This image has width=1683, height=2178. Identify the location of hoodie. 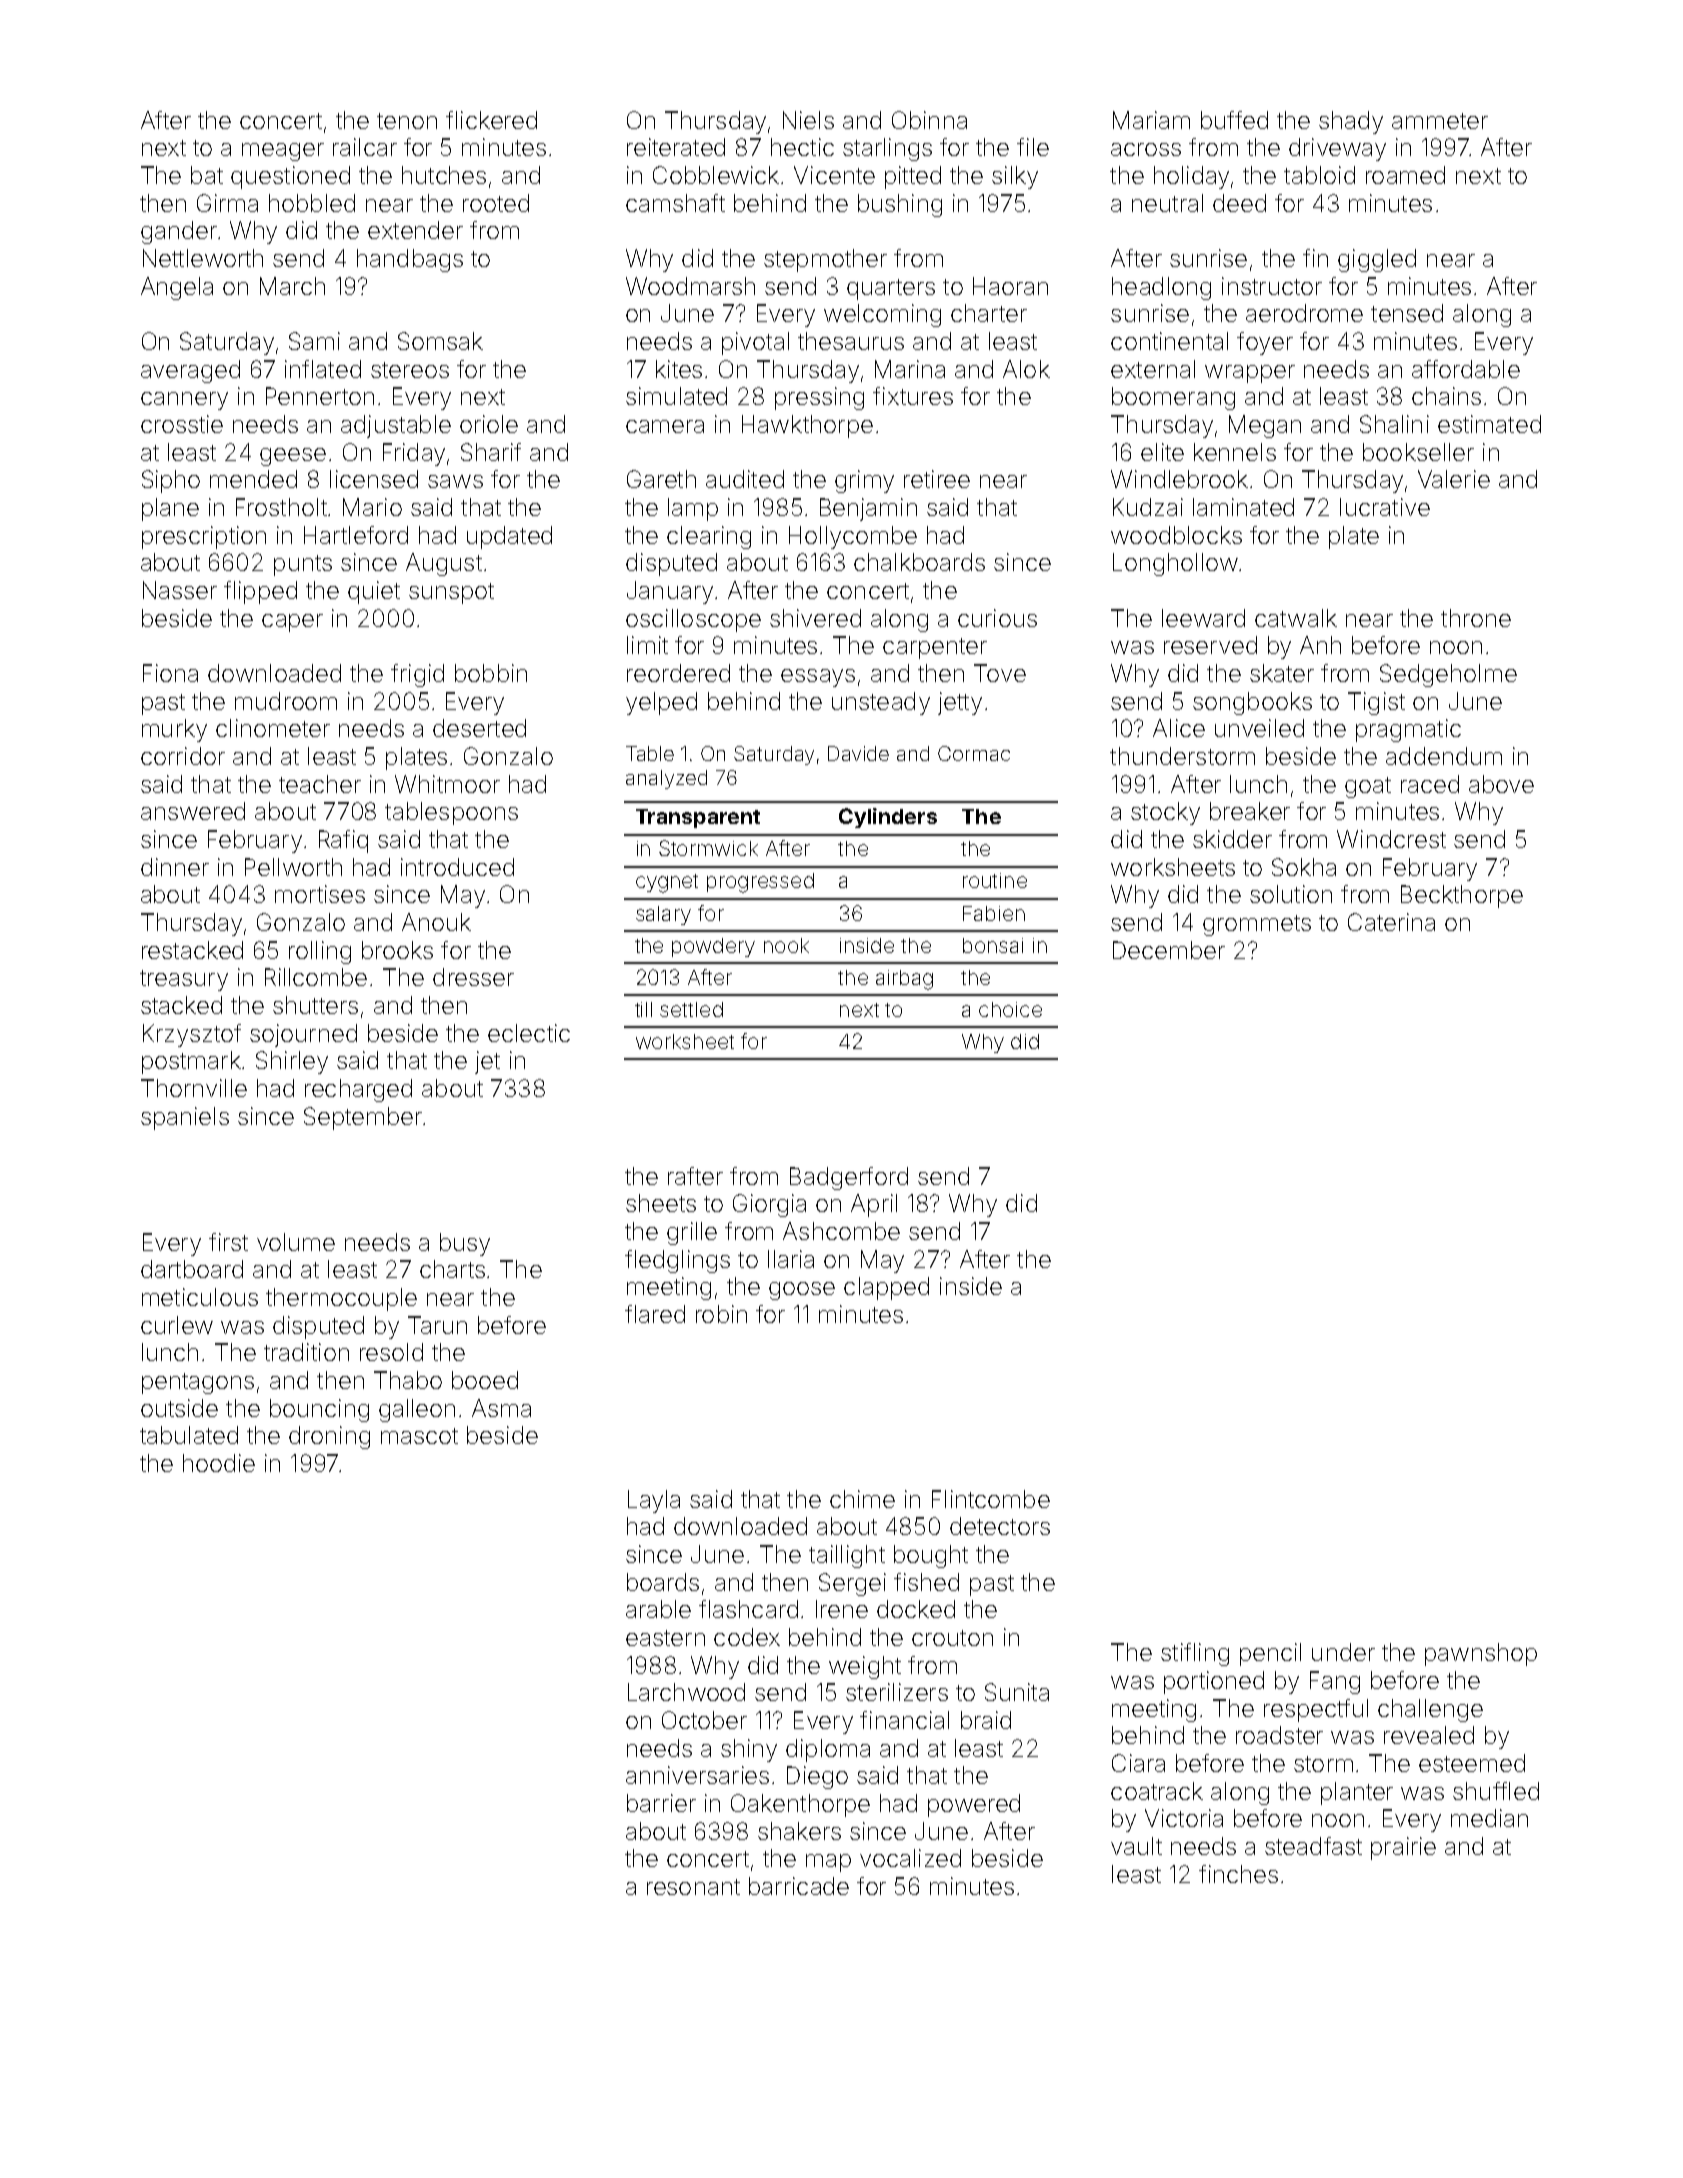
(219, 1463).
